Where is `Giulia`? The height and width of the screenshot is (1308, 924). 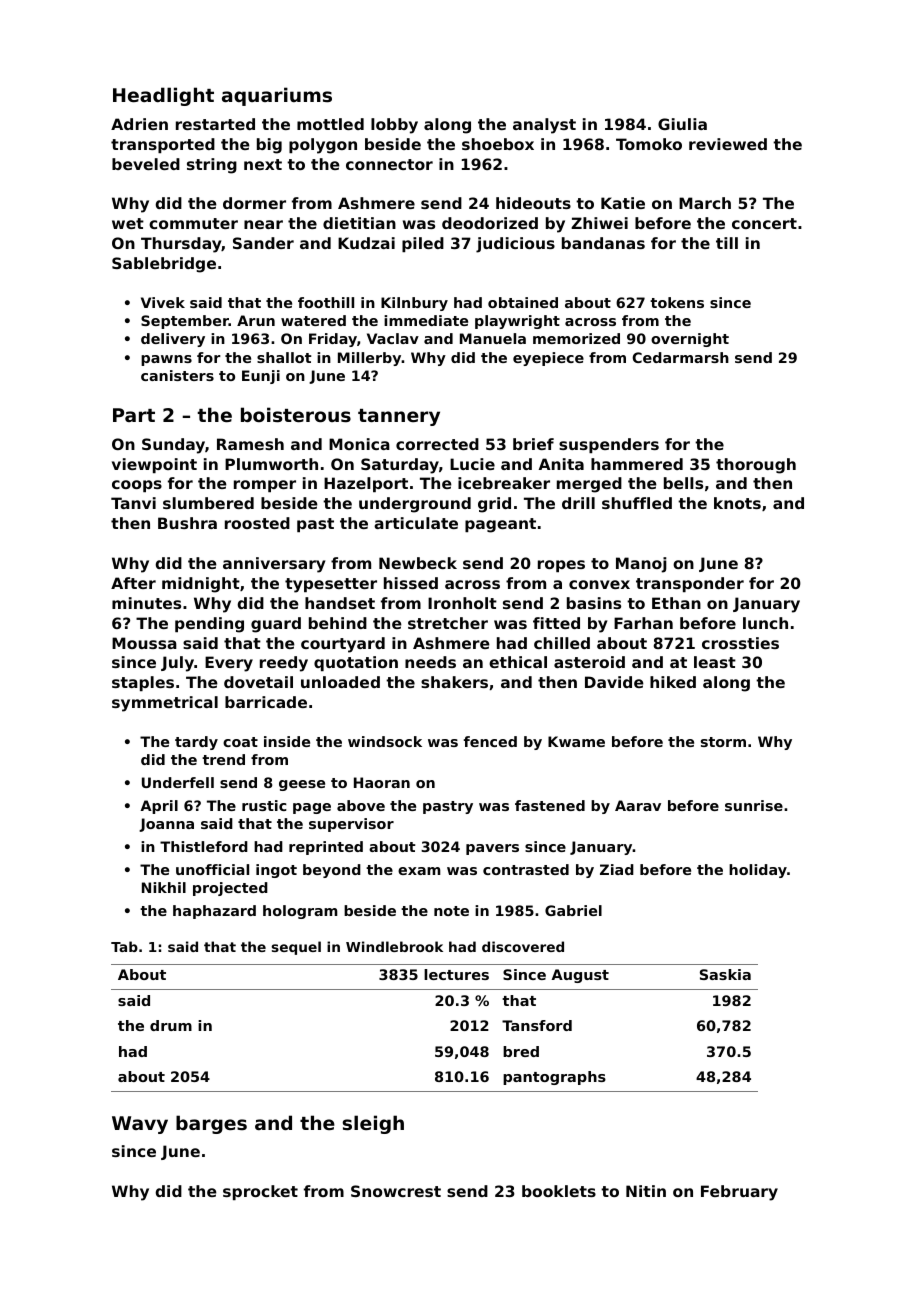 Giulia is located at coordinates (682, 124).
